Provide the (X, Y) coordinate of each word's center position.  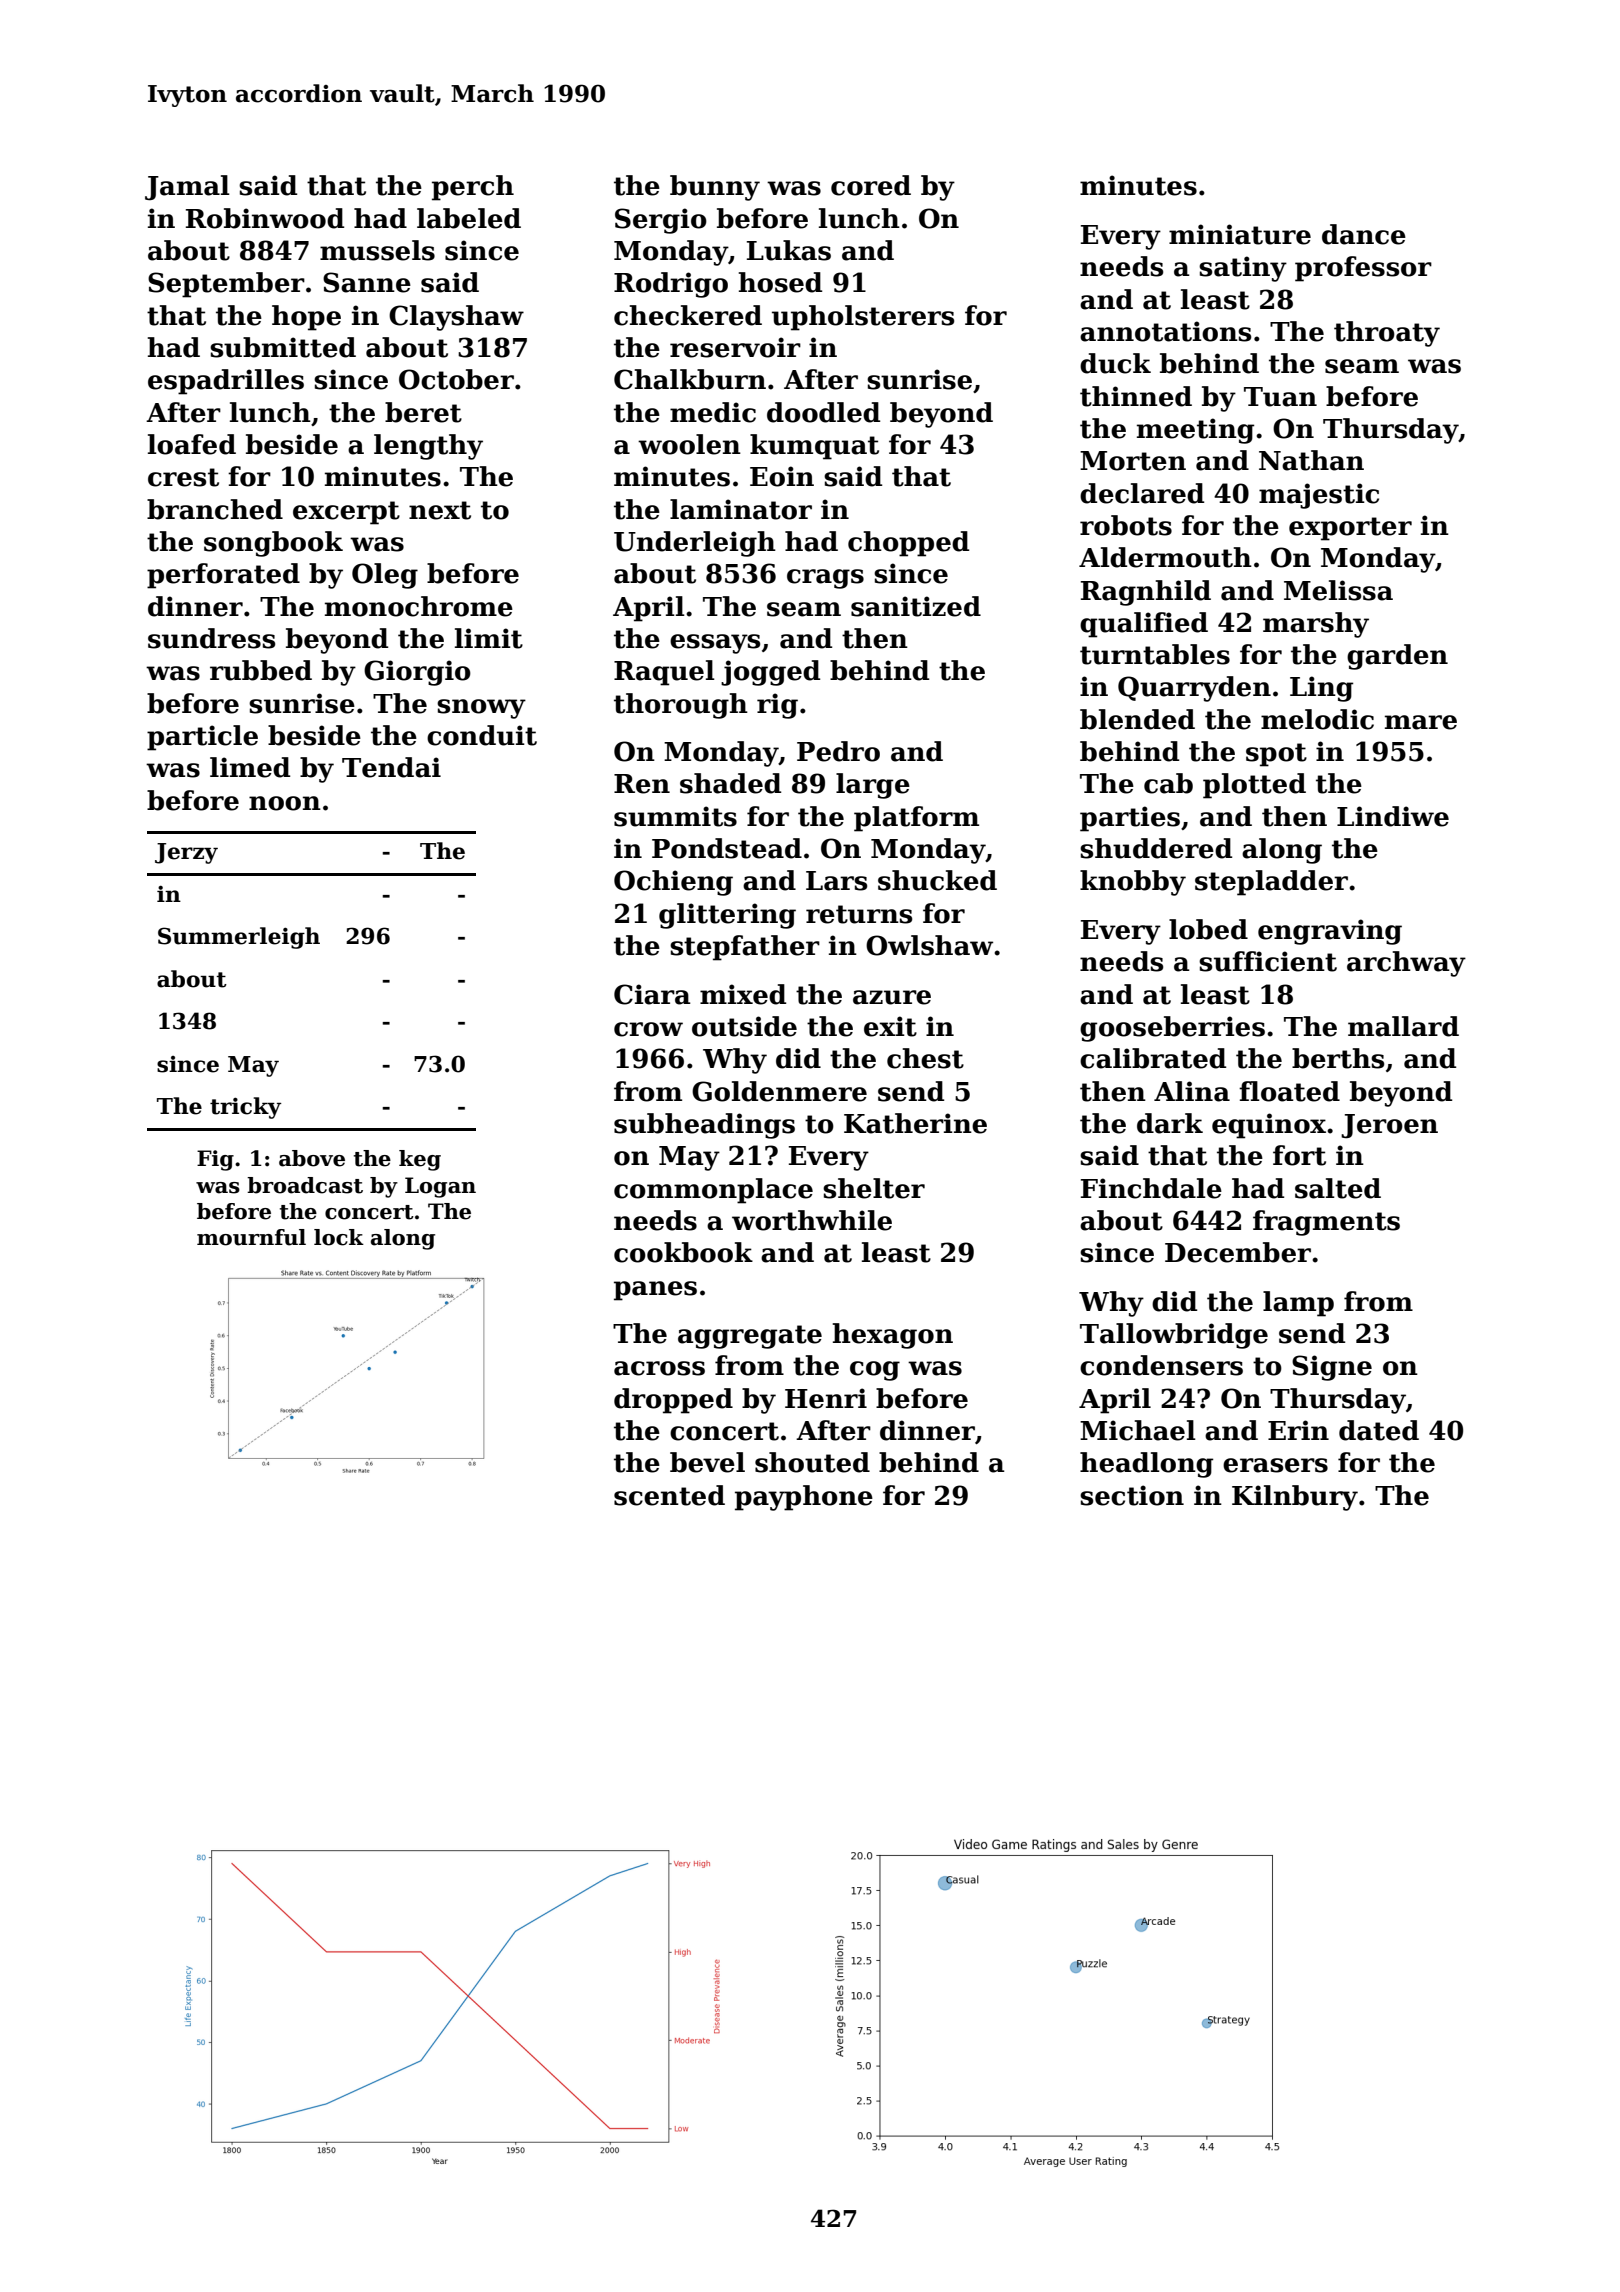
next (440, 510)
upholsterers (863, 318)
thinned (1136, 396)
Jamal (187, 188)
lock (339, 1237)
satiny (1243, 269)
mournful (251, 1237)
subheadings (704, 1126)
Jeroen (1389, 1126)
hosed (780, 282)
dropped (673, 1401)
